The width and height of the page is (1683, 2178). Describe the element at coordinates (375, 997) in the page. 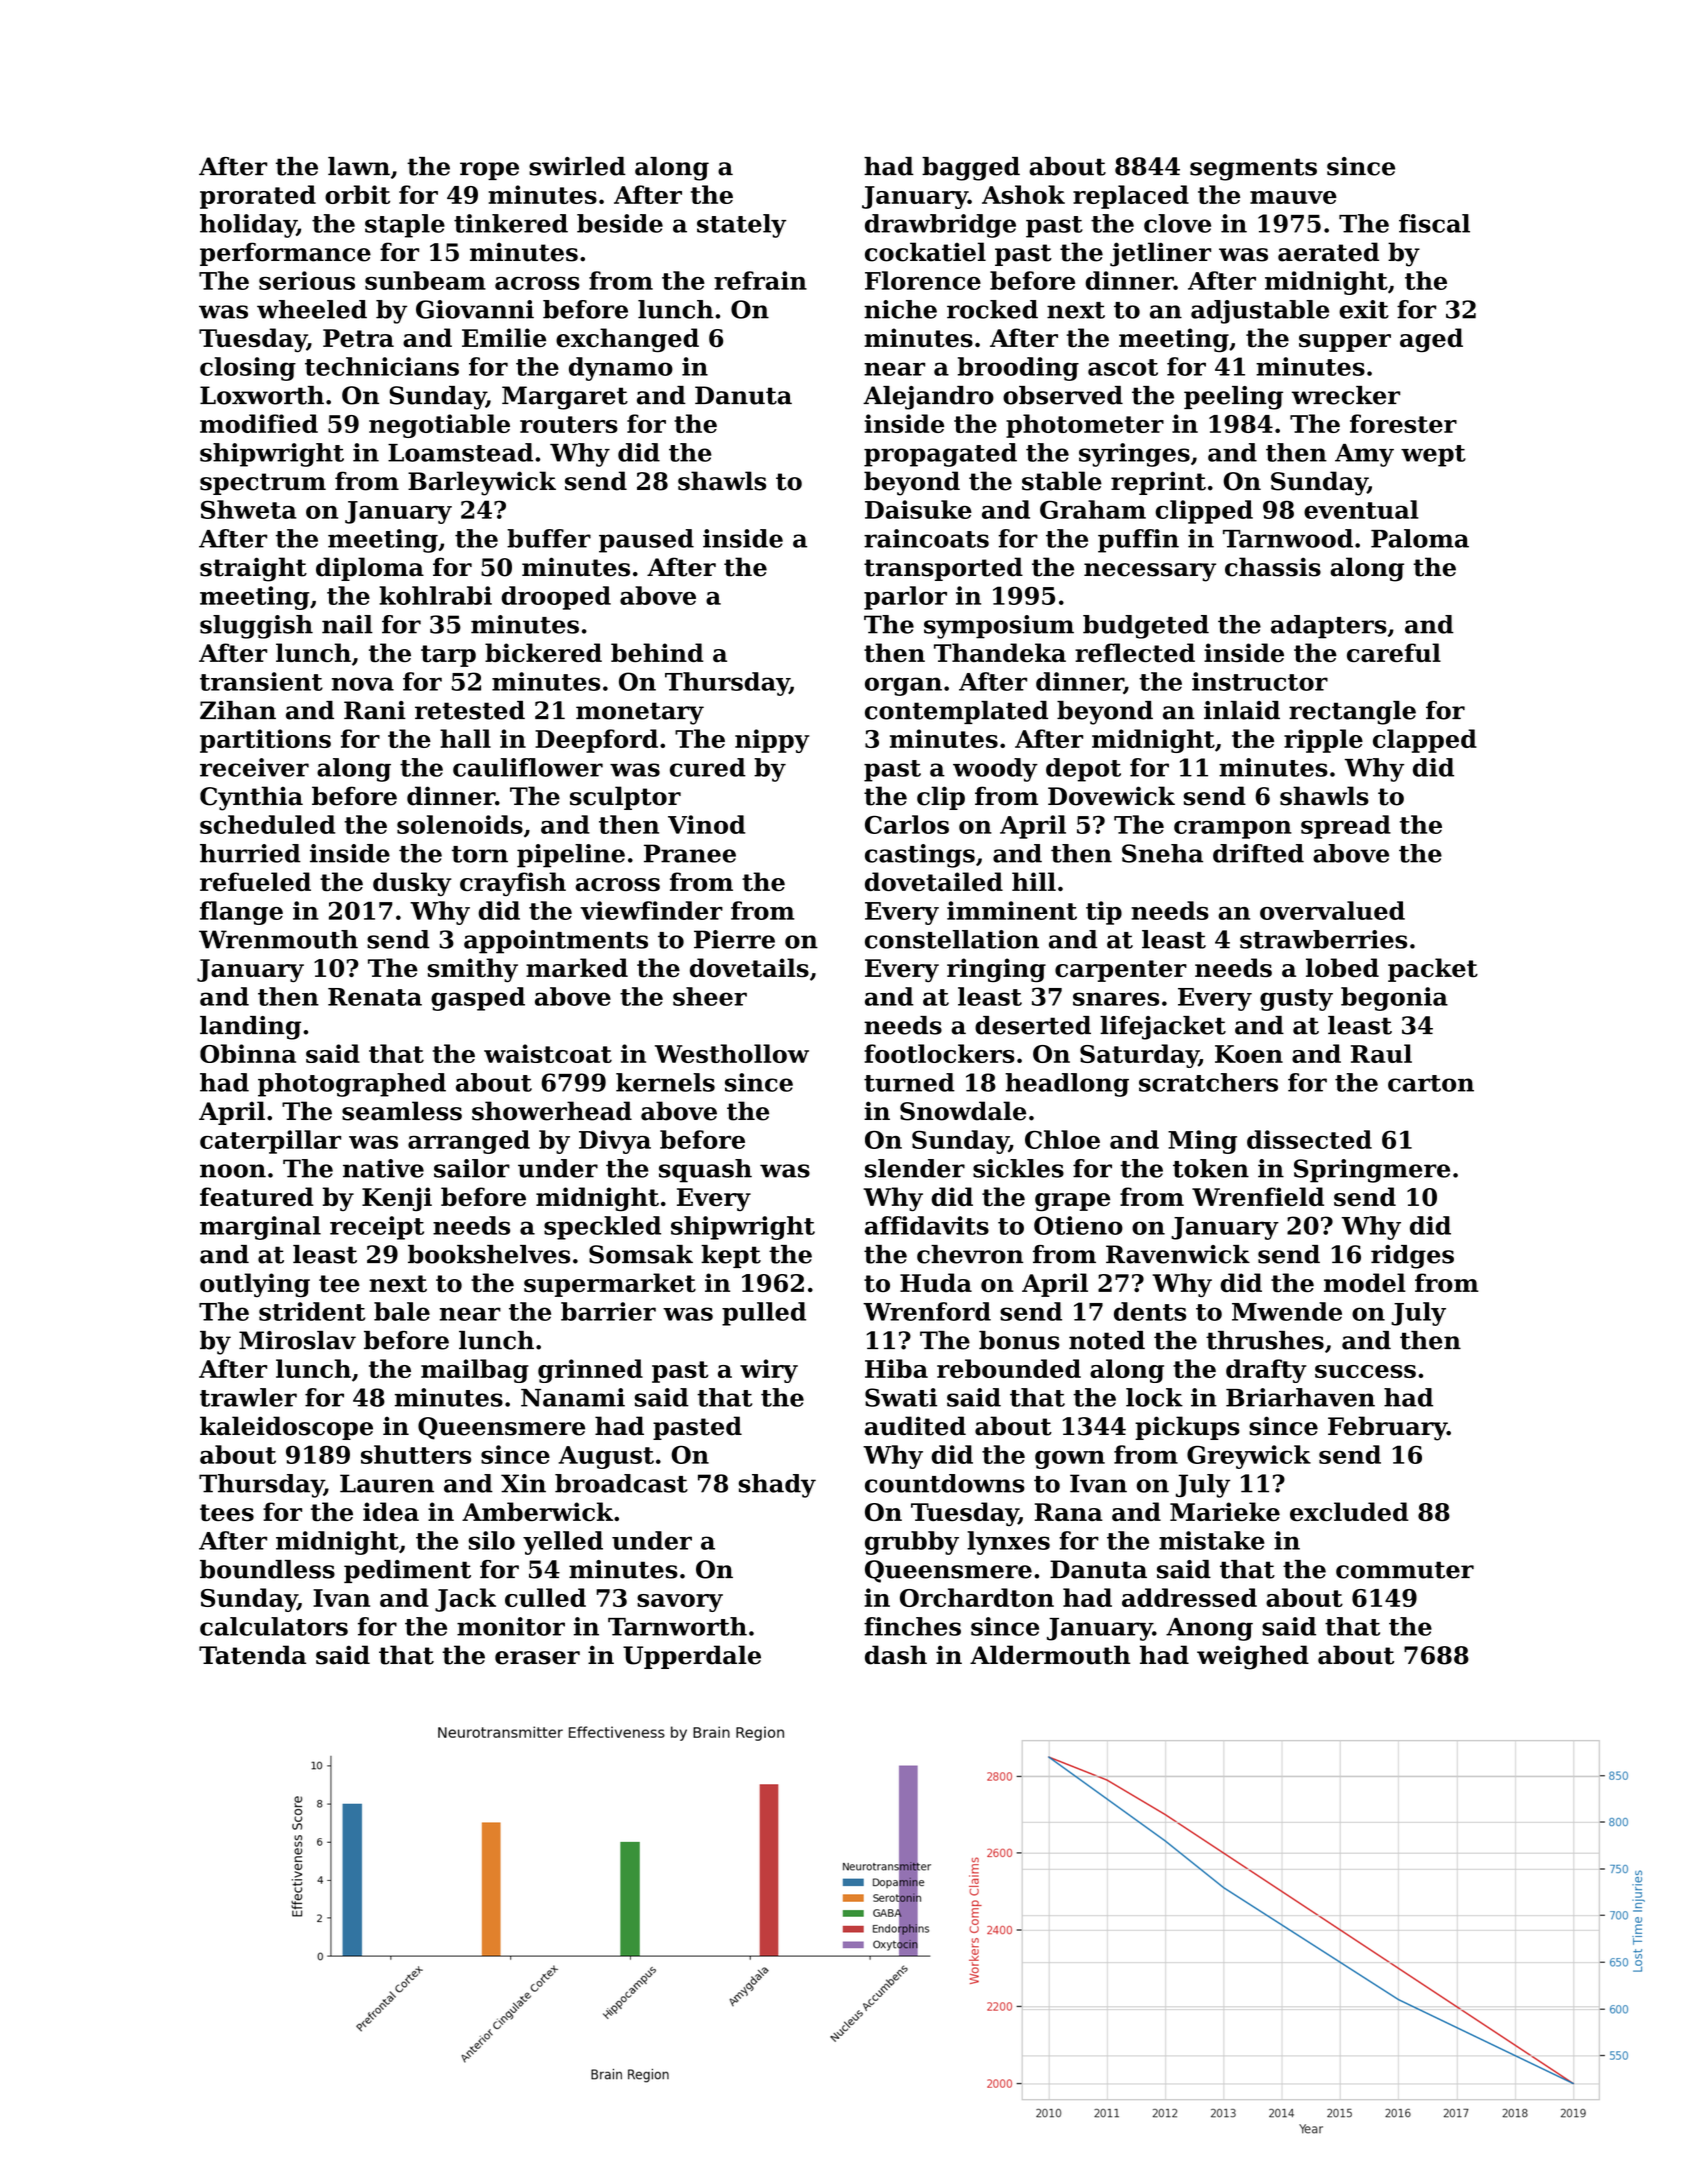

I see `Renata` at that location.
